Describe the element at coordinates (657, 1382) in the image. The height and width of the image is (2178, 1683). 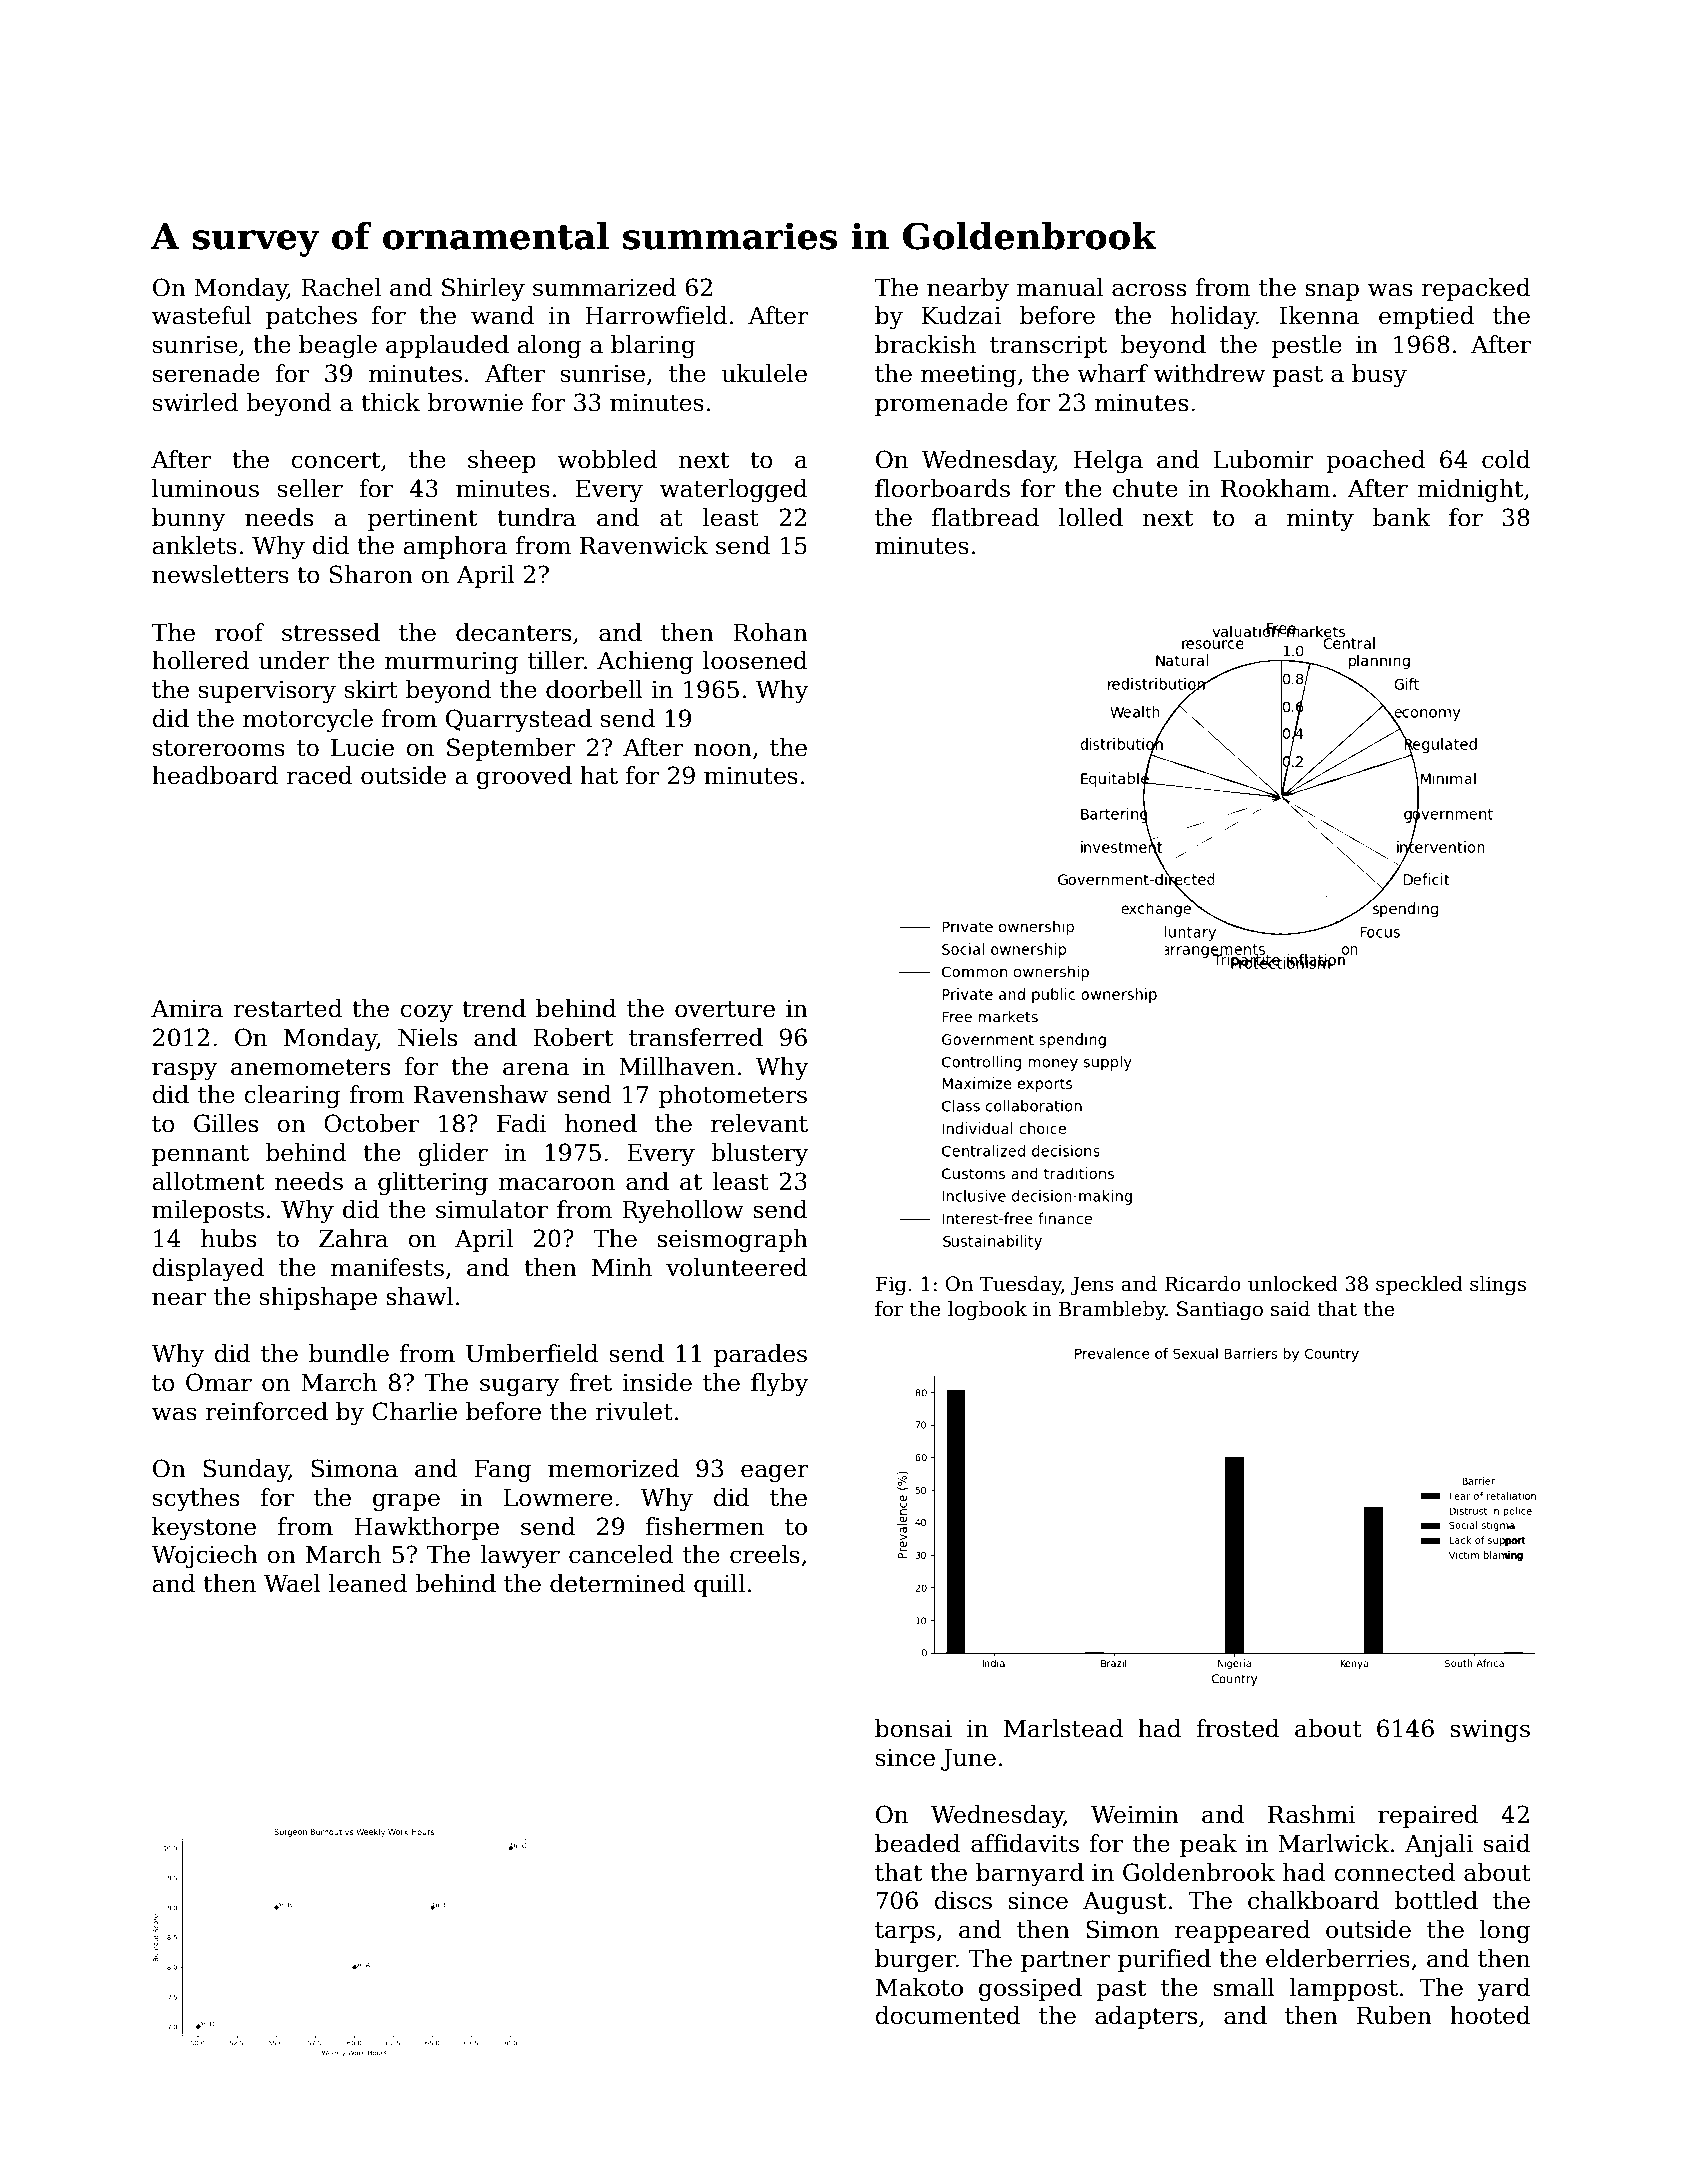
I see `inside` at that location.
